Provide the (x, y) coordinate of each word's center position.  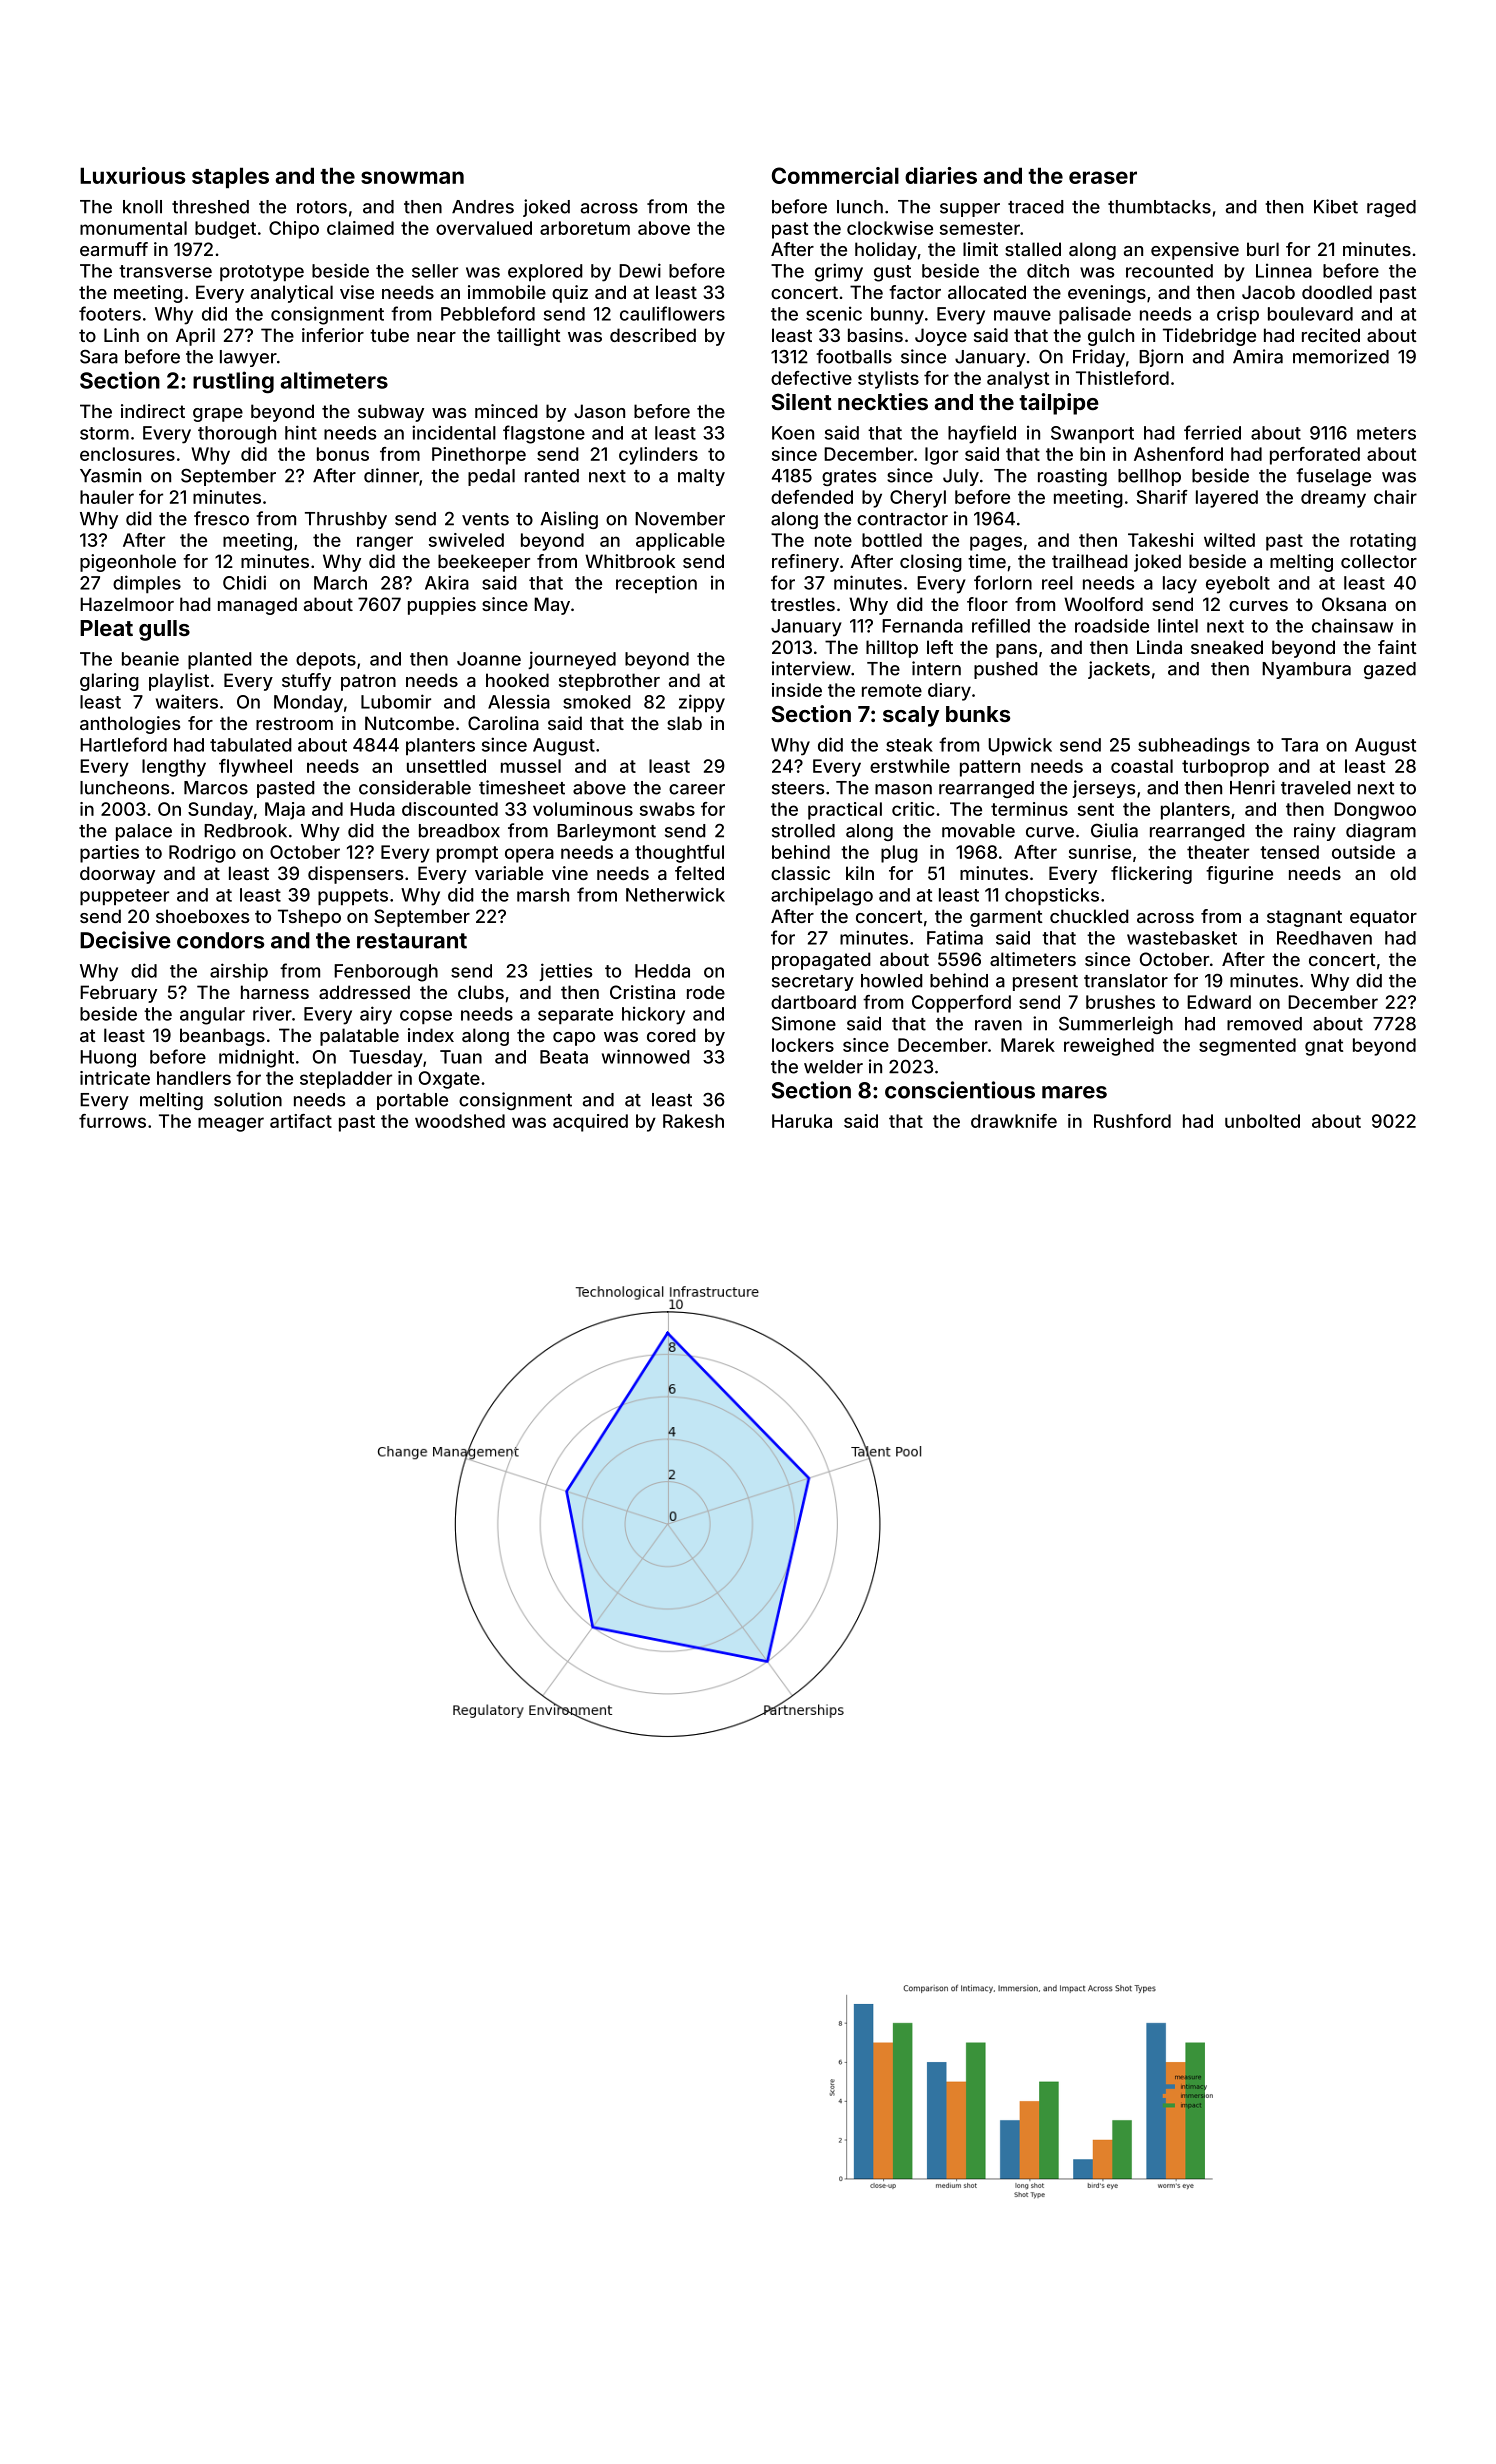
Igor (941, 456)
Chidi (244, 582)
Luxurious (132, 175)
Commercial (835, 175)
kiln (860, 873)
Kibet (1336, 206)
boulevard (1310, 314)
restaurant (412, 941)
